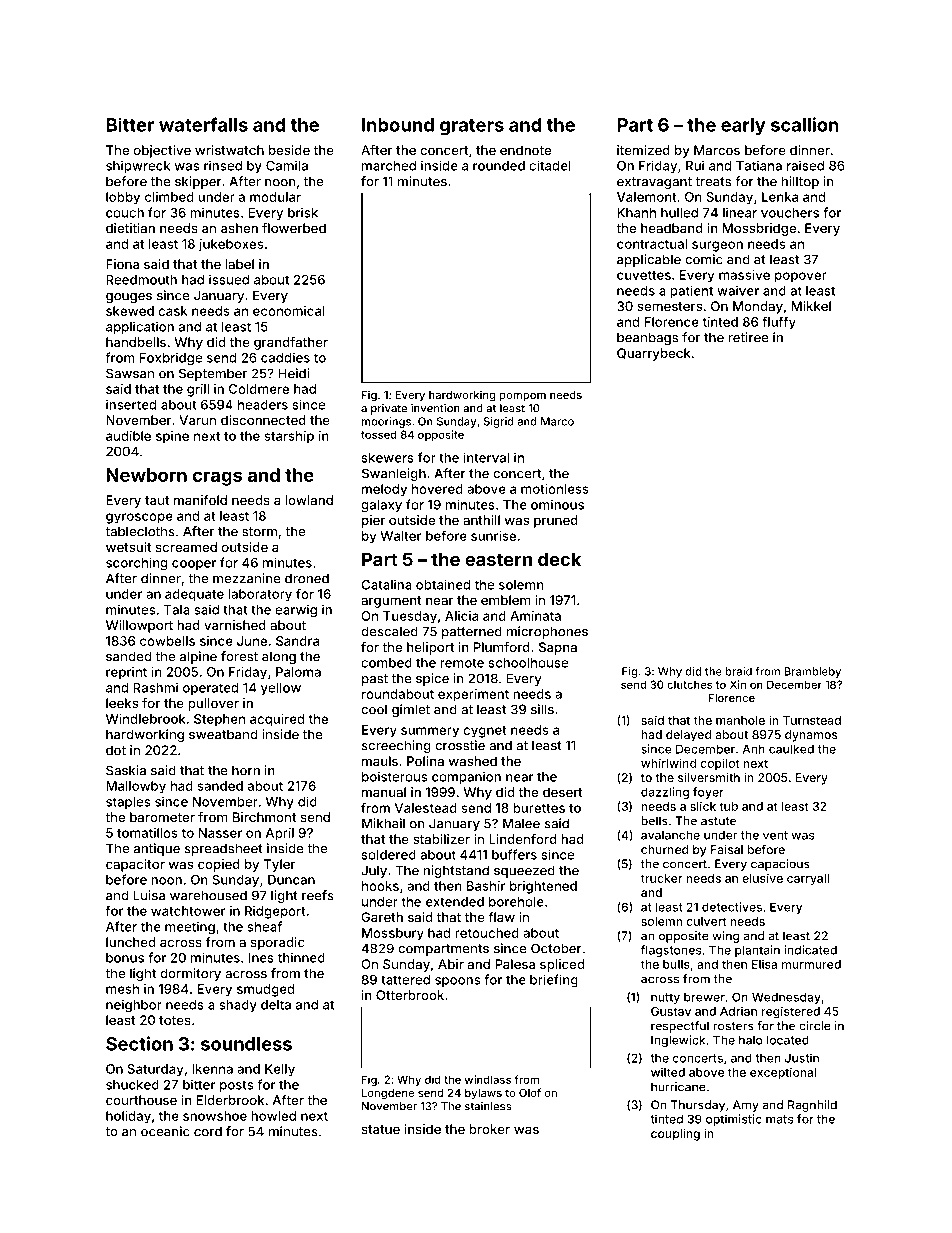 The image size is (952, 1233). What do you see at coordinates (289, 437) in the screenshot?
I see `starship` at bounding box center [289, 437].
